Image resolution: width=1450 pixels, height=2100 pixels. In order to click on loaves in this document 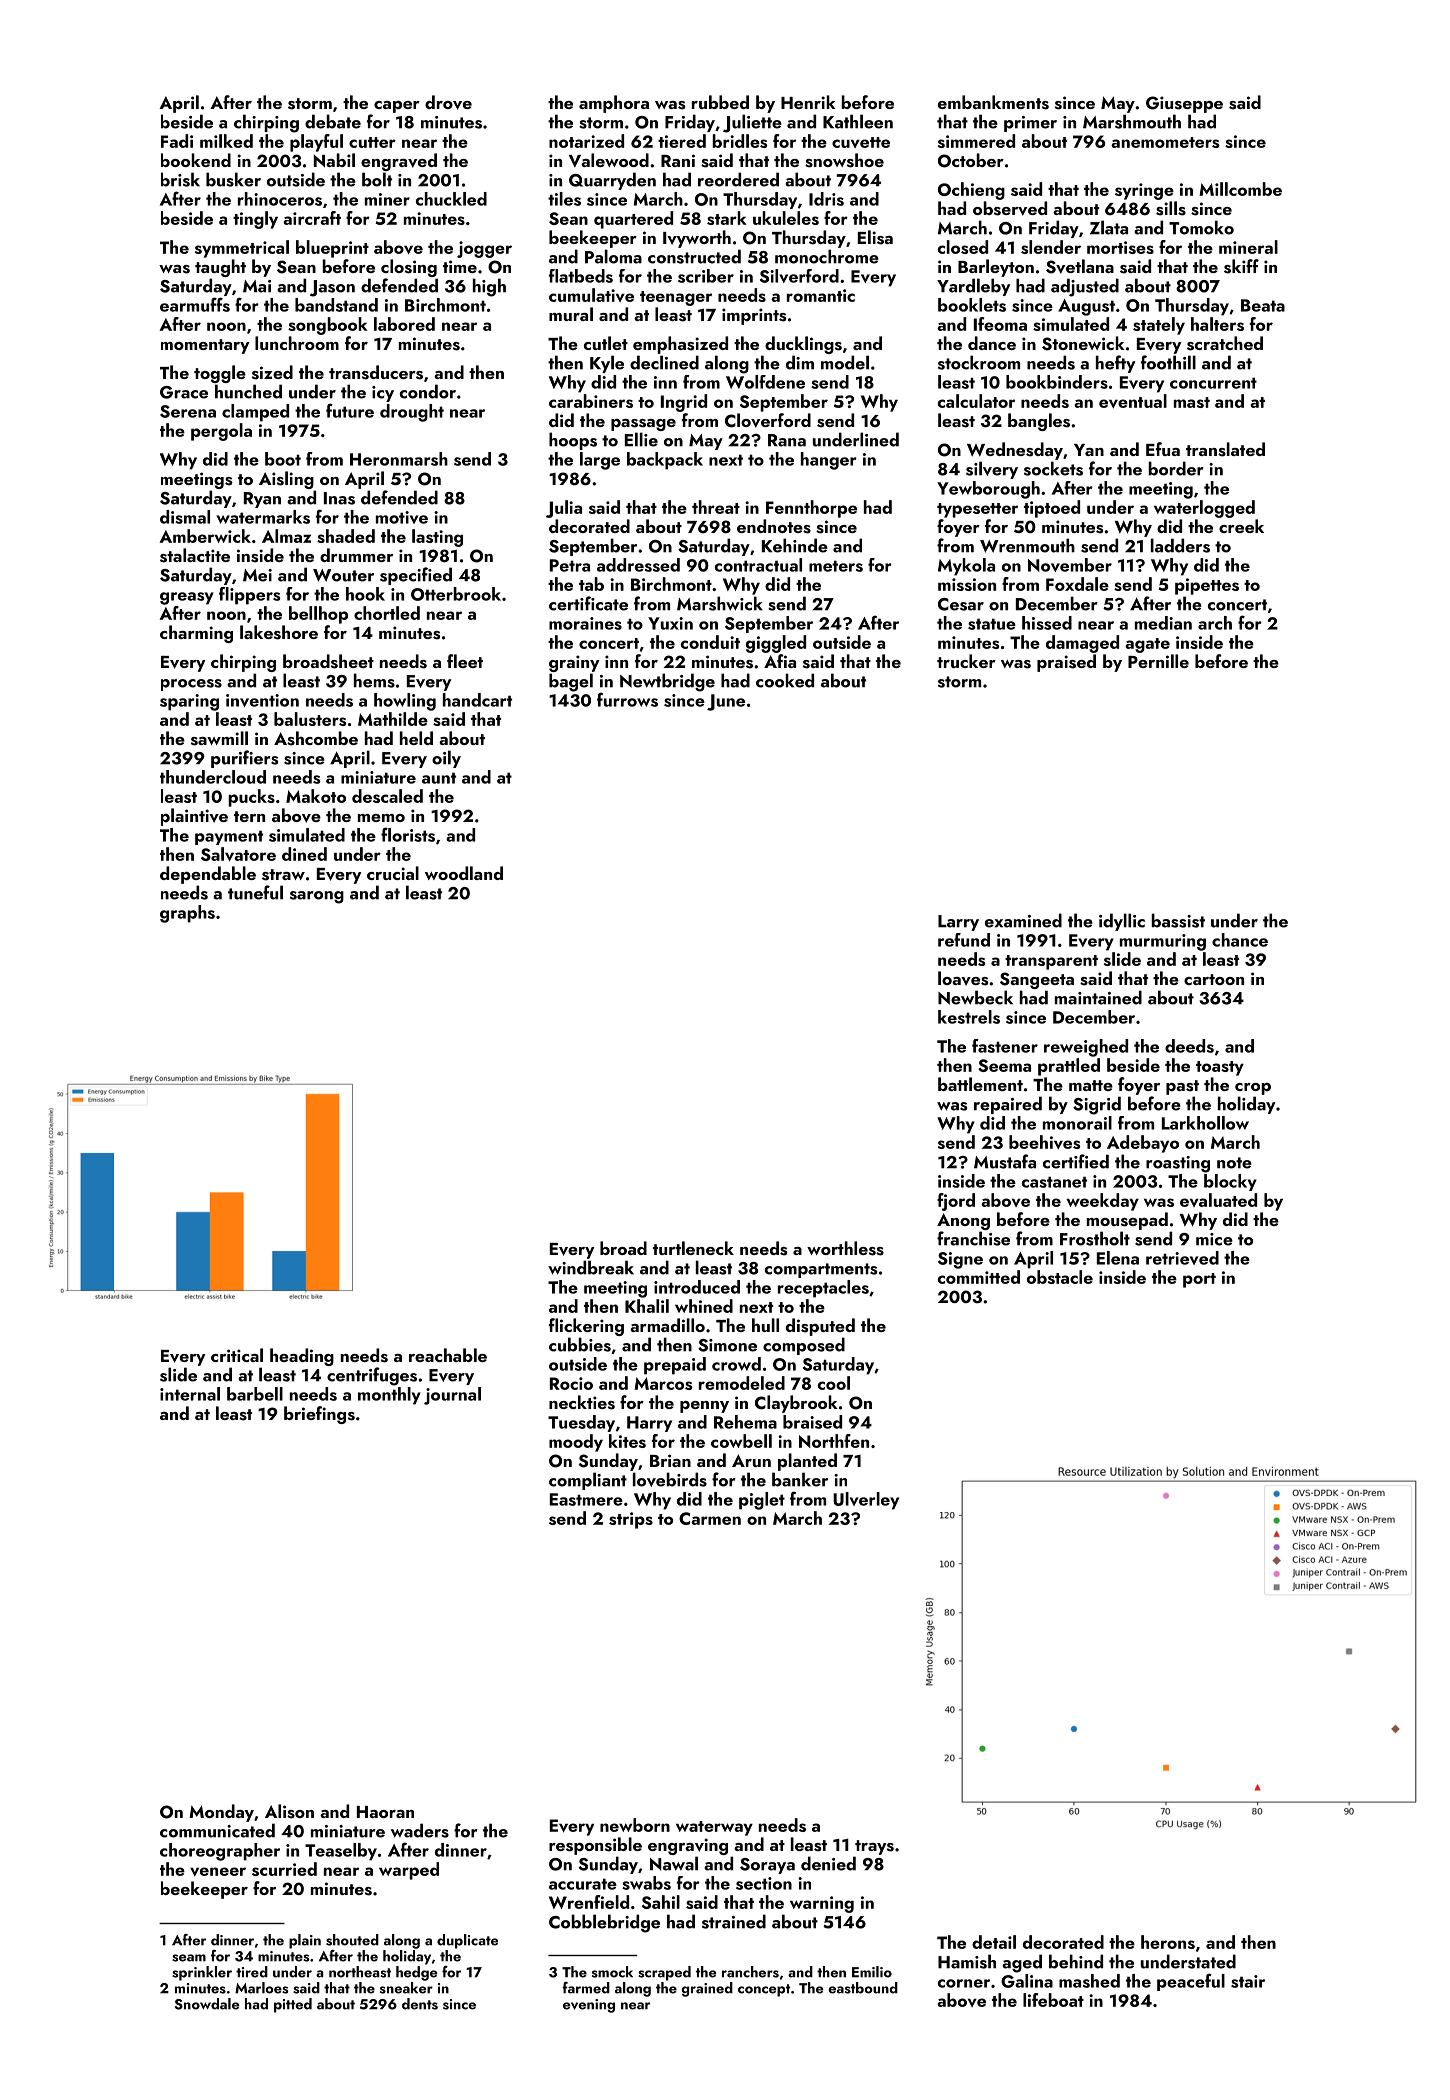, I will do `click(963, 978)`.
